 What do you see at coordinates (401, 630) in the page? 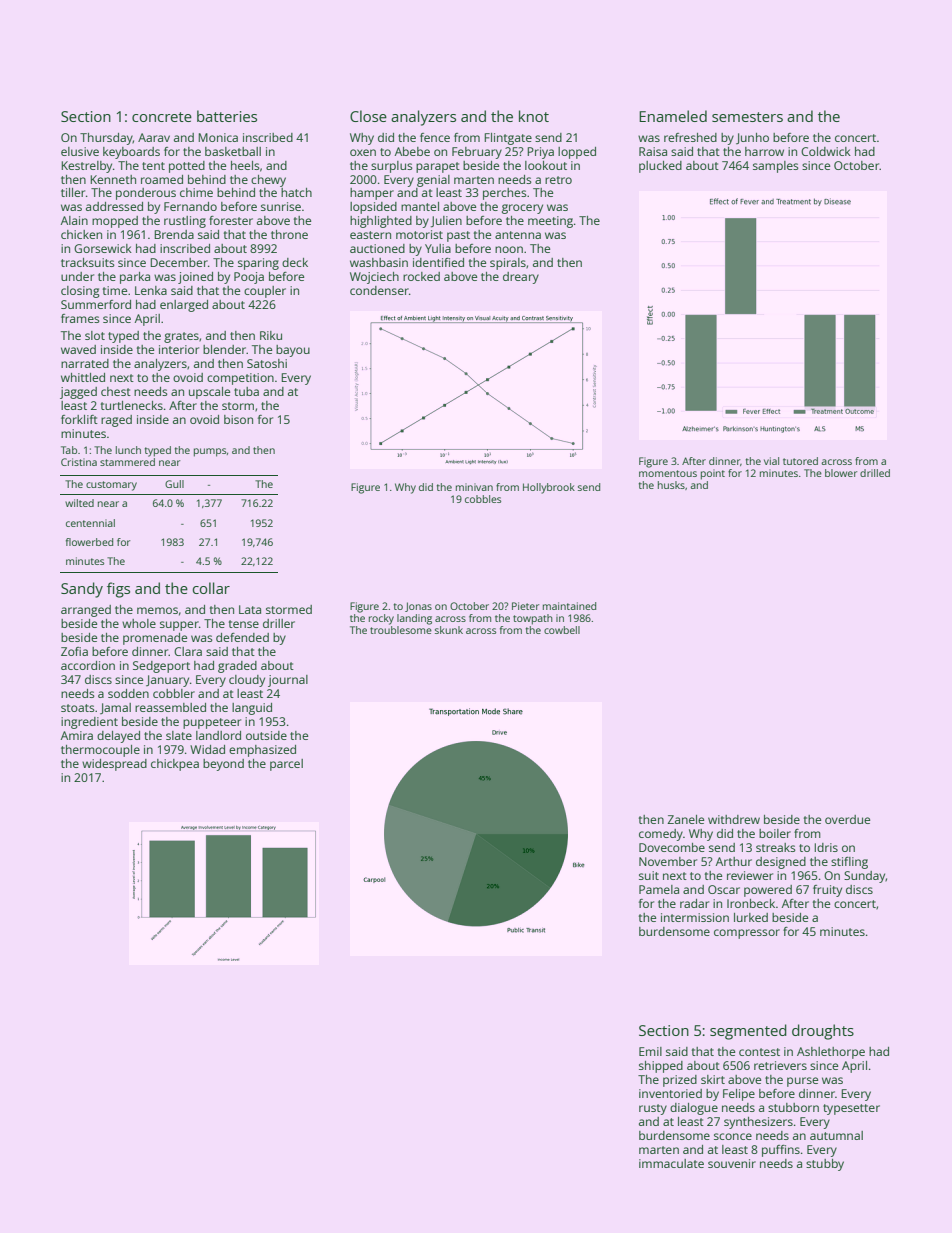
I see `troublesome` at bounding box center [401, 630].
